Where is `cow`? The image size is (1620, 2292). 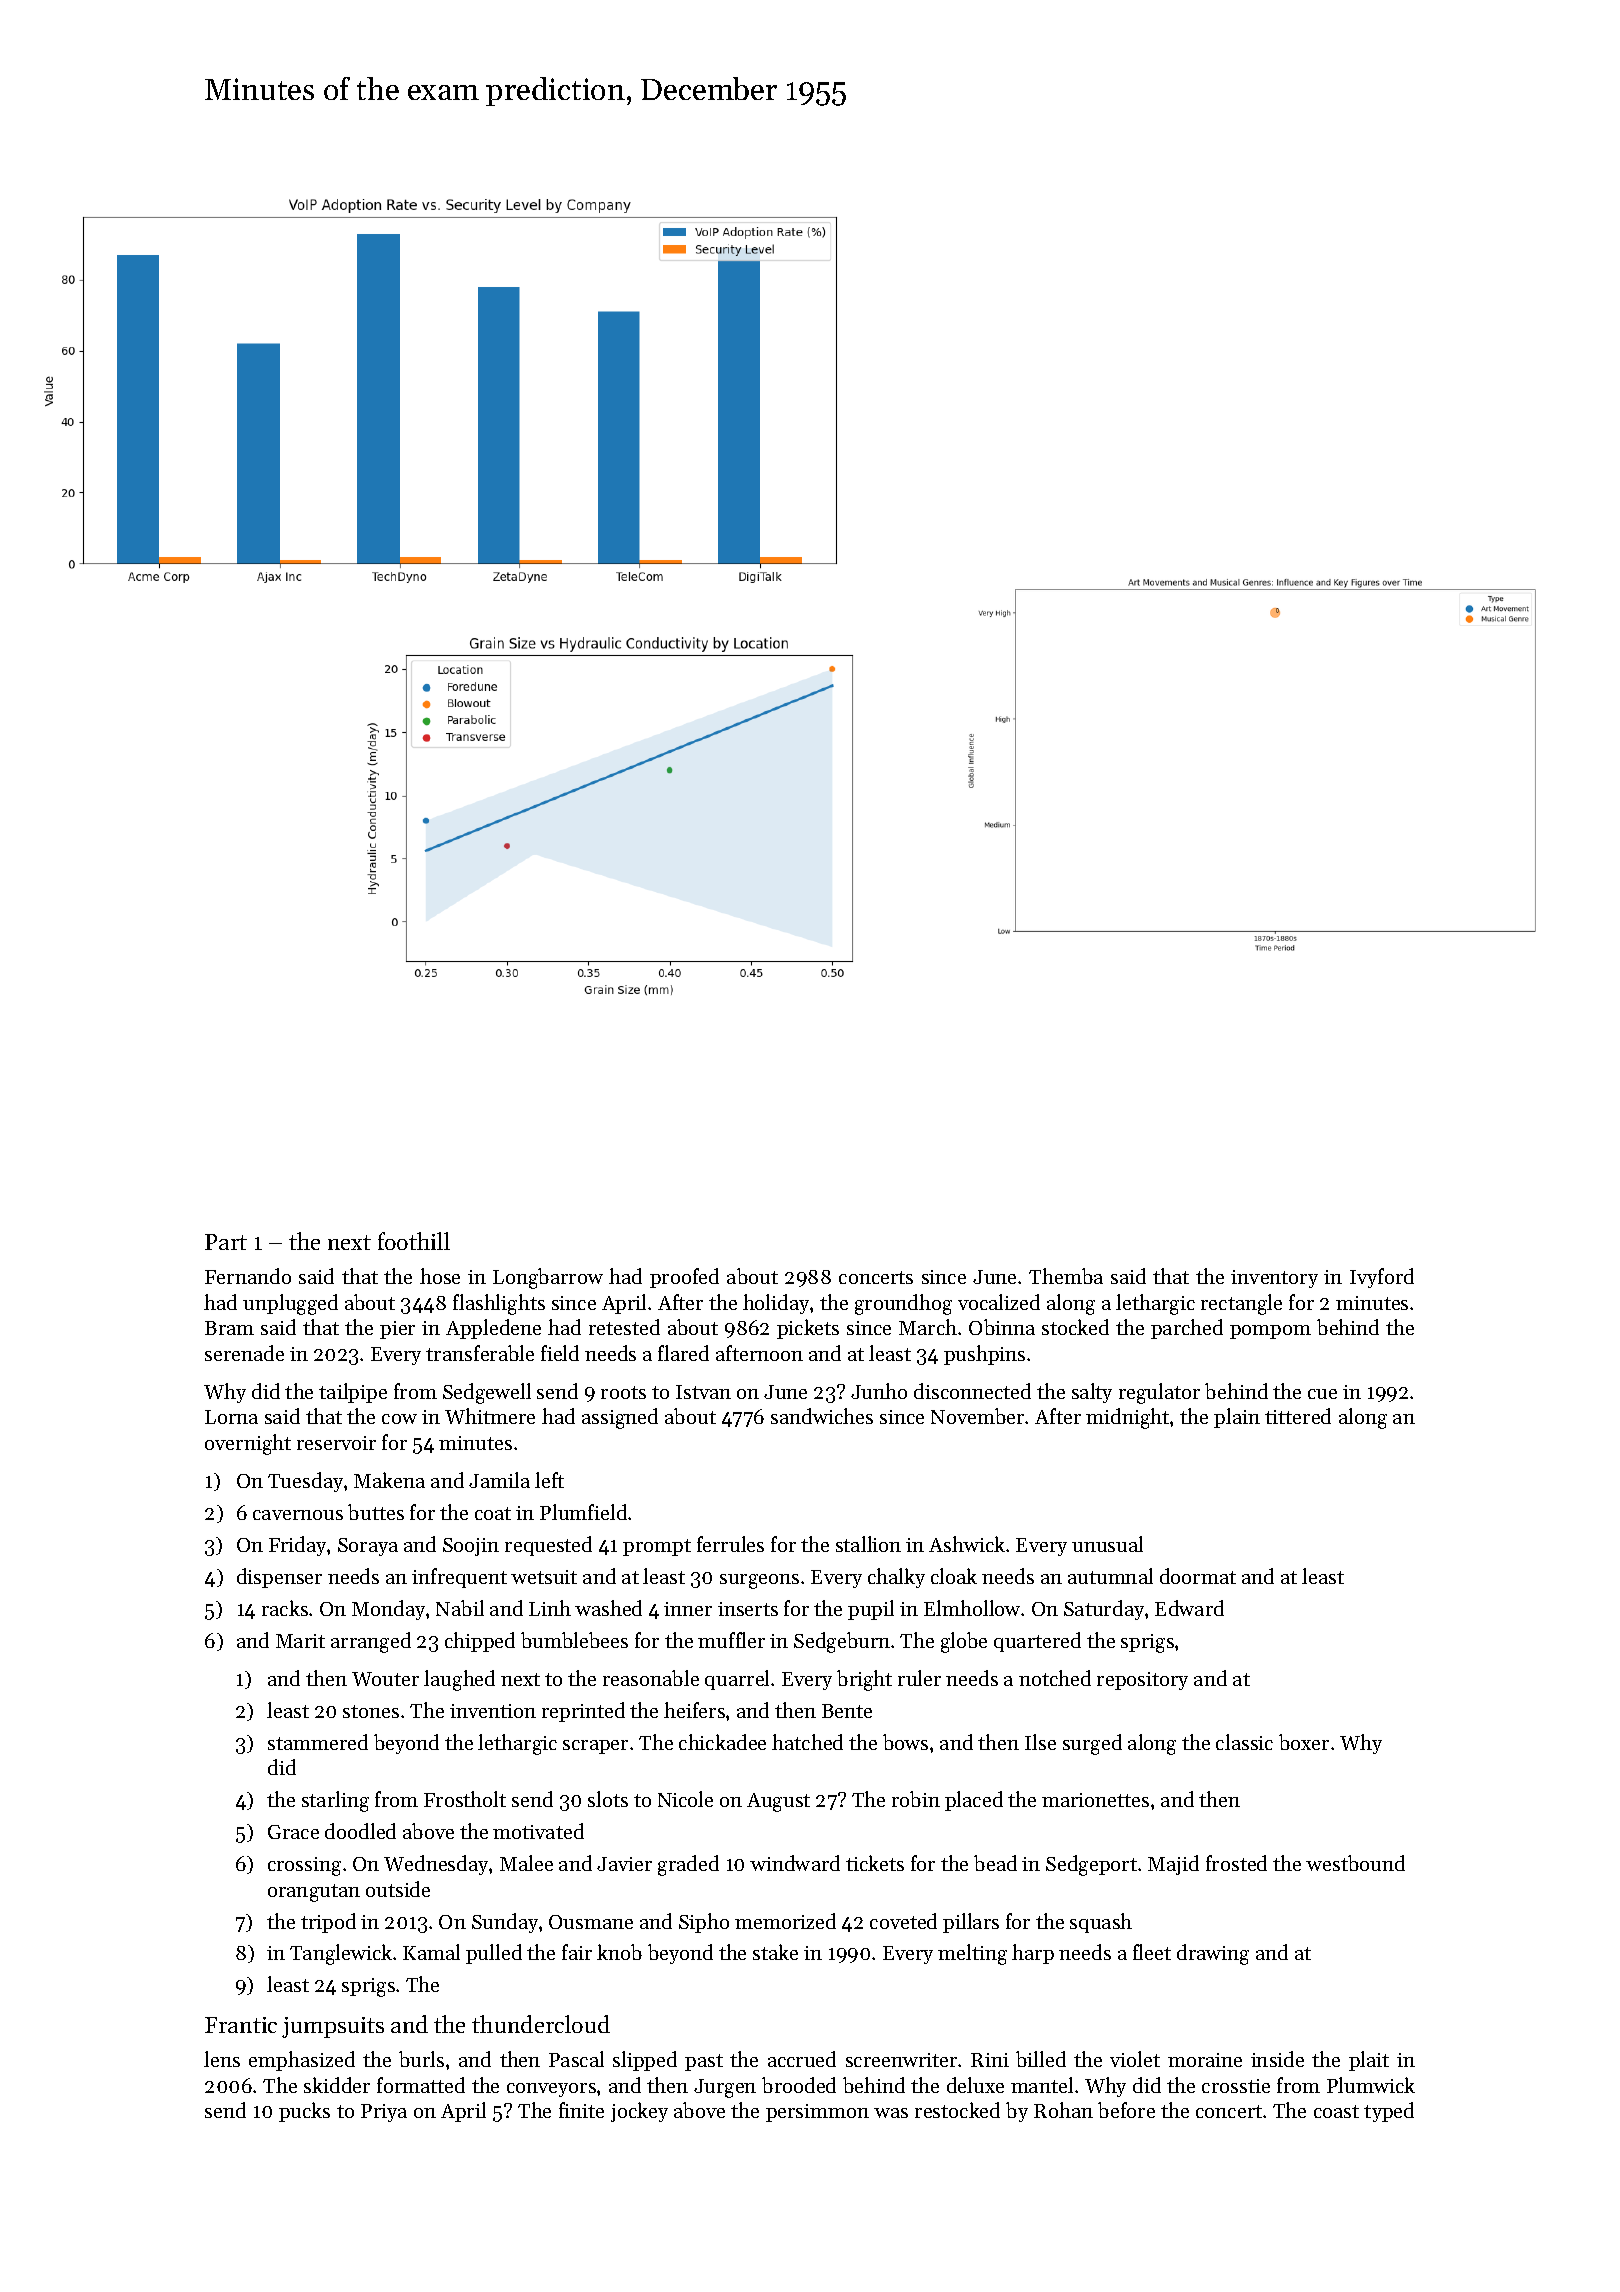
cow is located at coordinates (399, 1419).
